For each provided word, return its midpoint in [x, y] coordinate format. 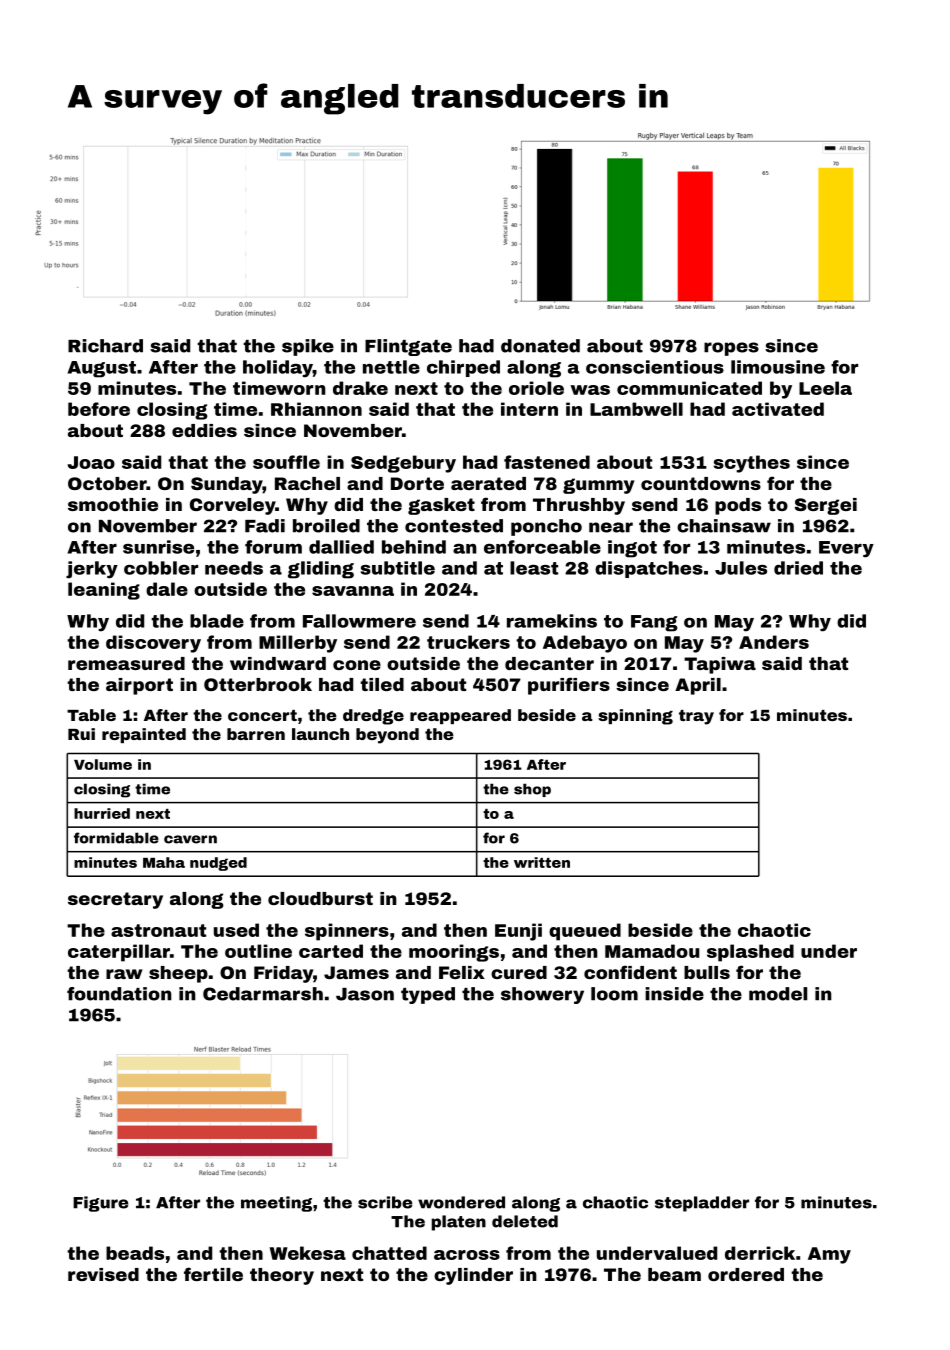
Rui [81, 734]
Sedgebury [403, 464]
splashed [750, 953]
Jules [741, 568]
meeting [276, 1204]
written [542, 862]
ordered [746, 1274]
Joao [91, 462]
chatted [389, 1253]
